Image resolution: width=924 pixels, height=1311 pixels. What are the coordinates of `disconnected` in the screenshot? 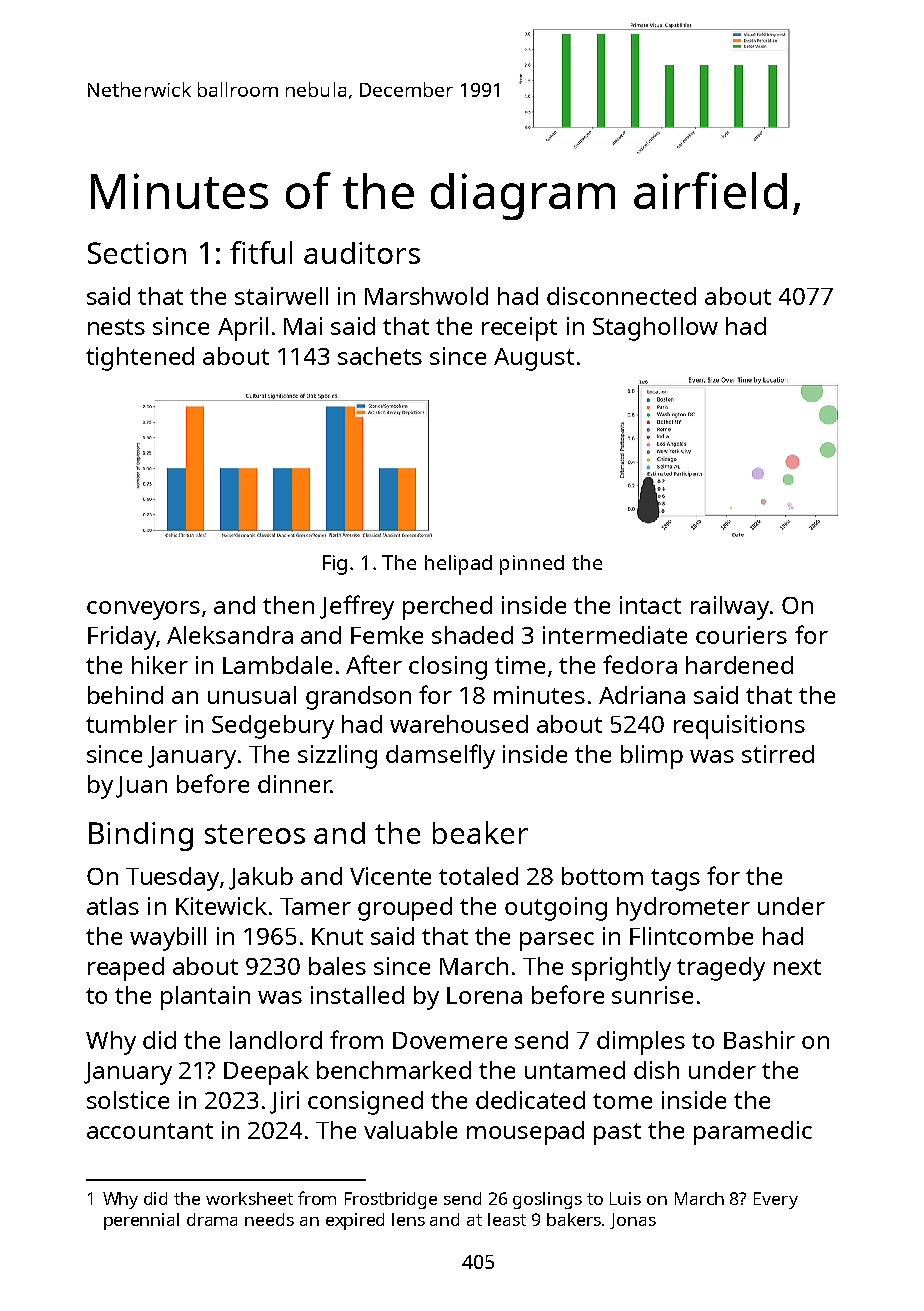 It's located at (621, 296).
